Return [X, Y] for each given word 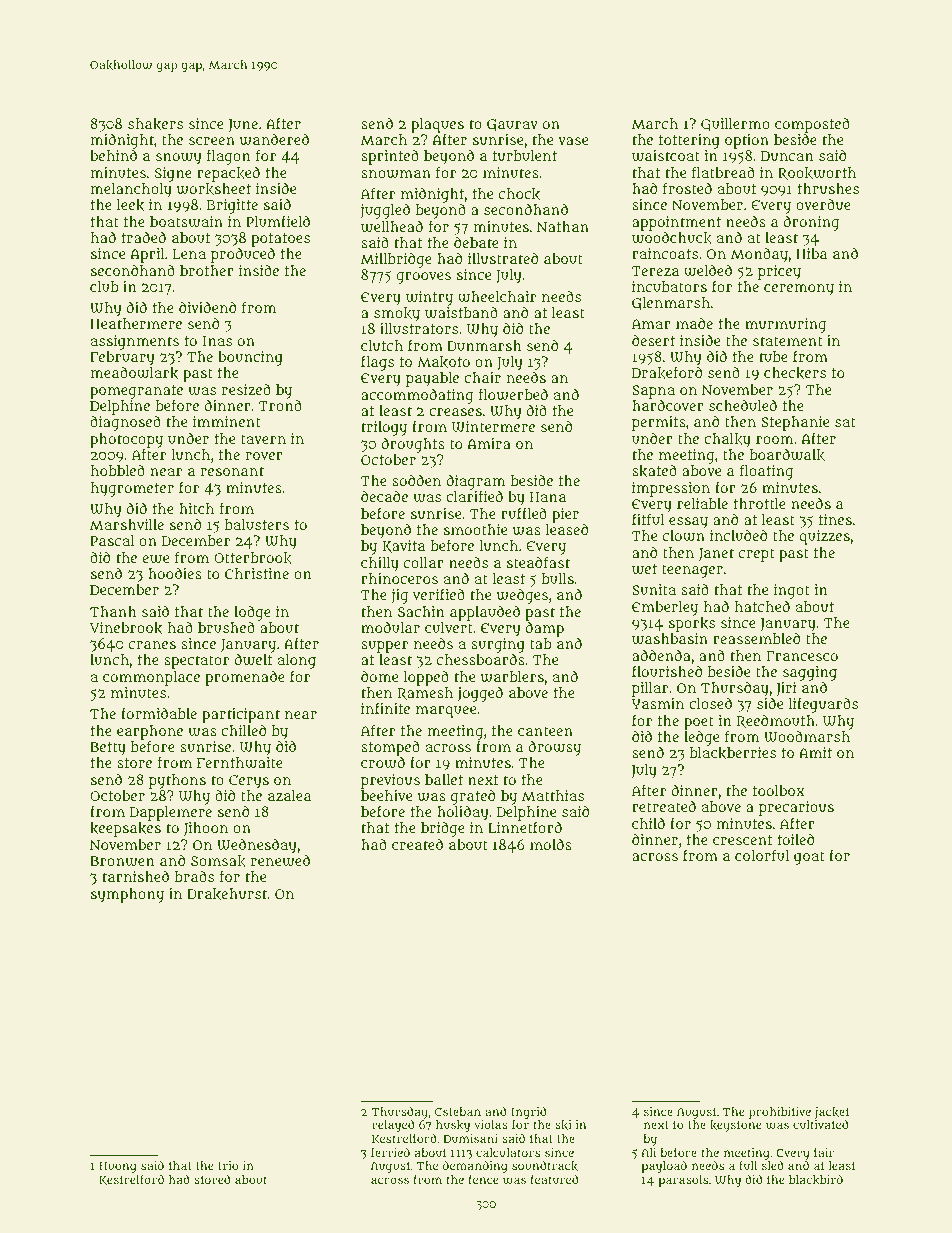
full [748, 1165]
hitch [196, 508]
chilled [243, 730]
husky [453, 1126]
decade [384, 496]
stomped [390, 749]
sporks [692, 624]
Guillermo [735, 125]
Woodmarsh [807, 737]
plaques [437, 126]
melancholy [131, 190]
